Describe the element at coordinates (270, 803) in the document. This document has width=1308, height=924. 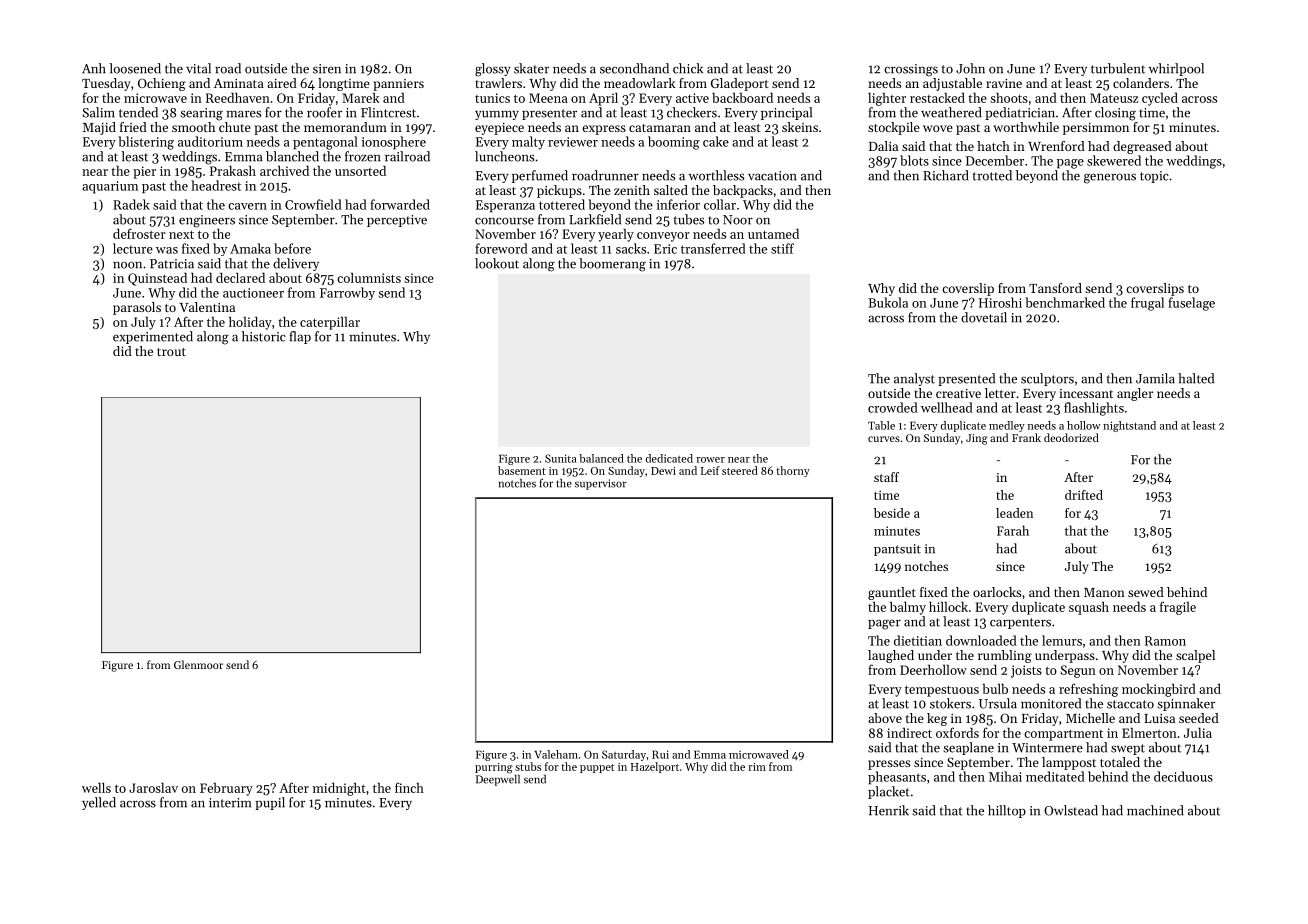
I see `pupil` at that location.
